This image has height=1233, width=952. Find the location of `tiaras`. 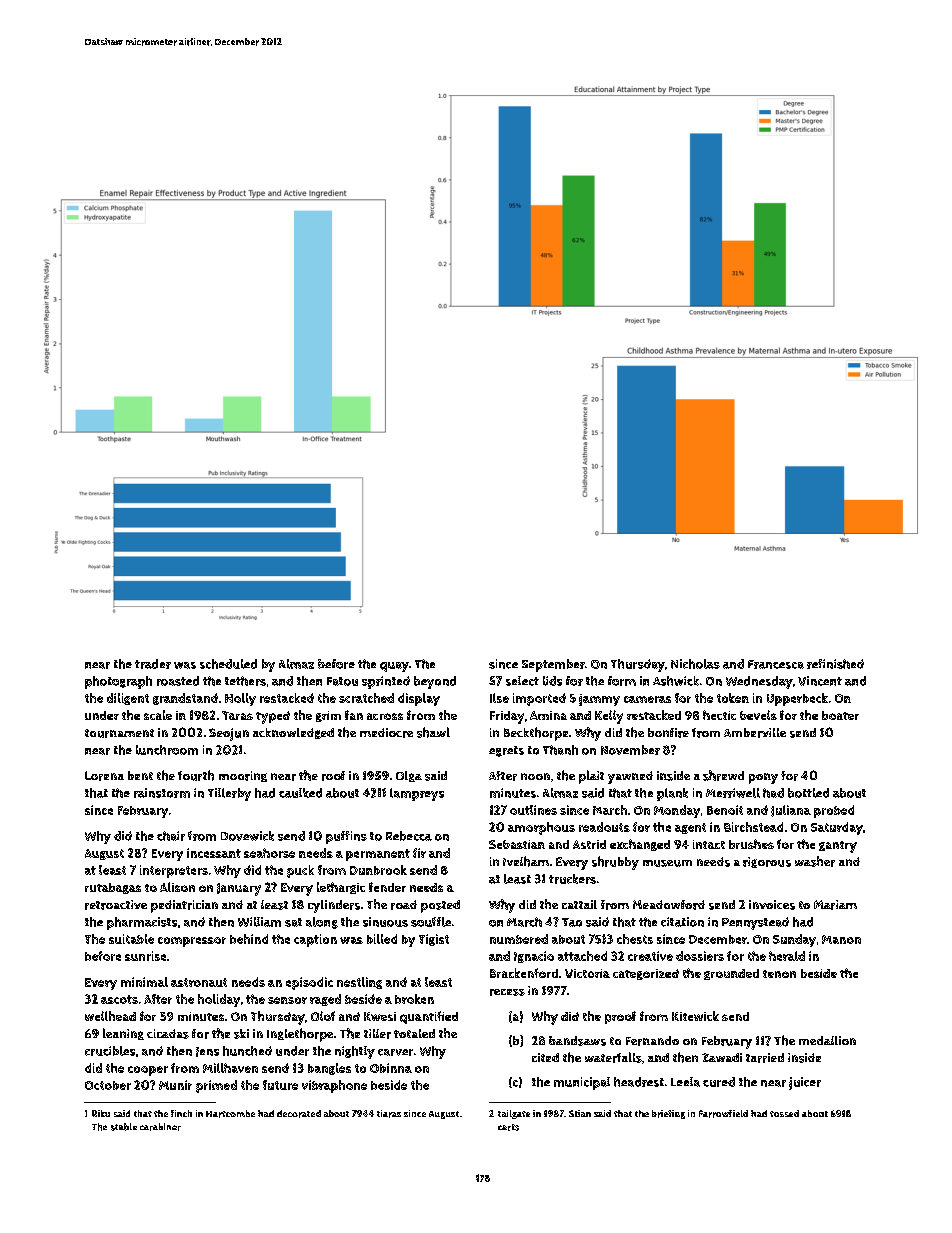

tiaras is located at coordinates (389, 1114).
